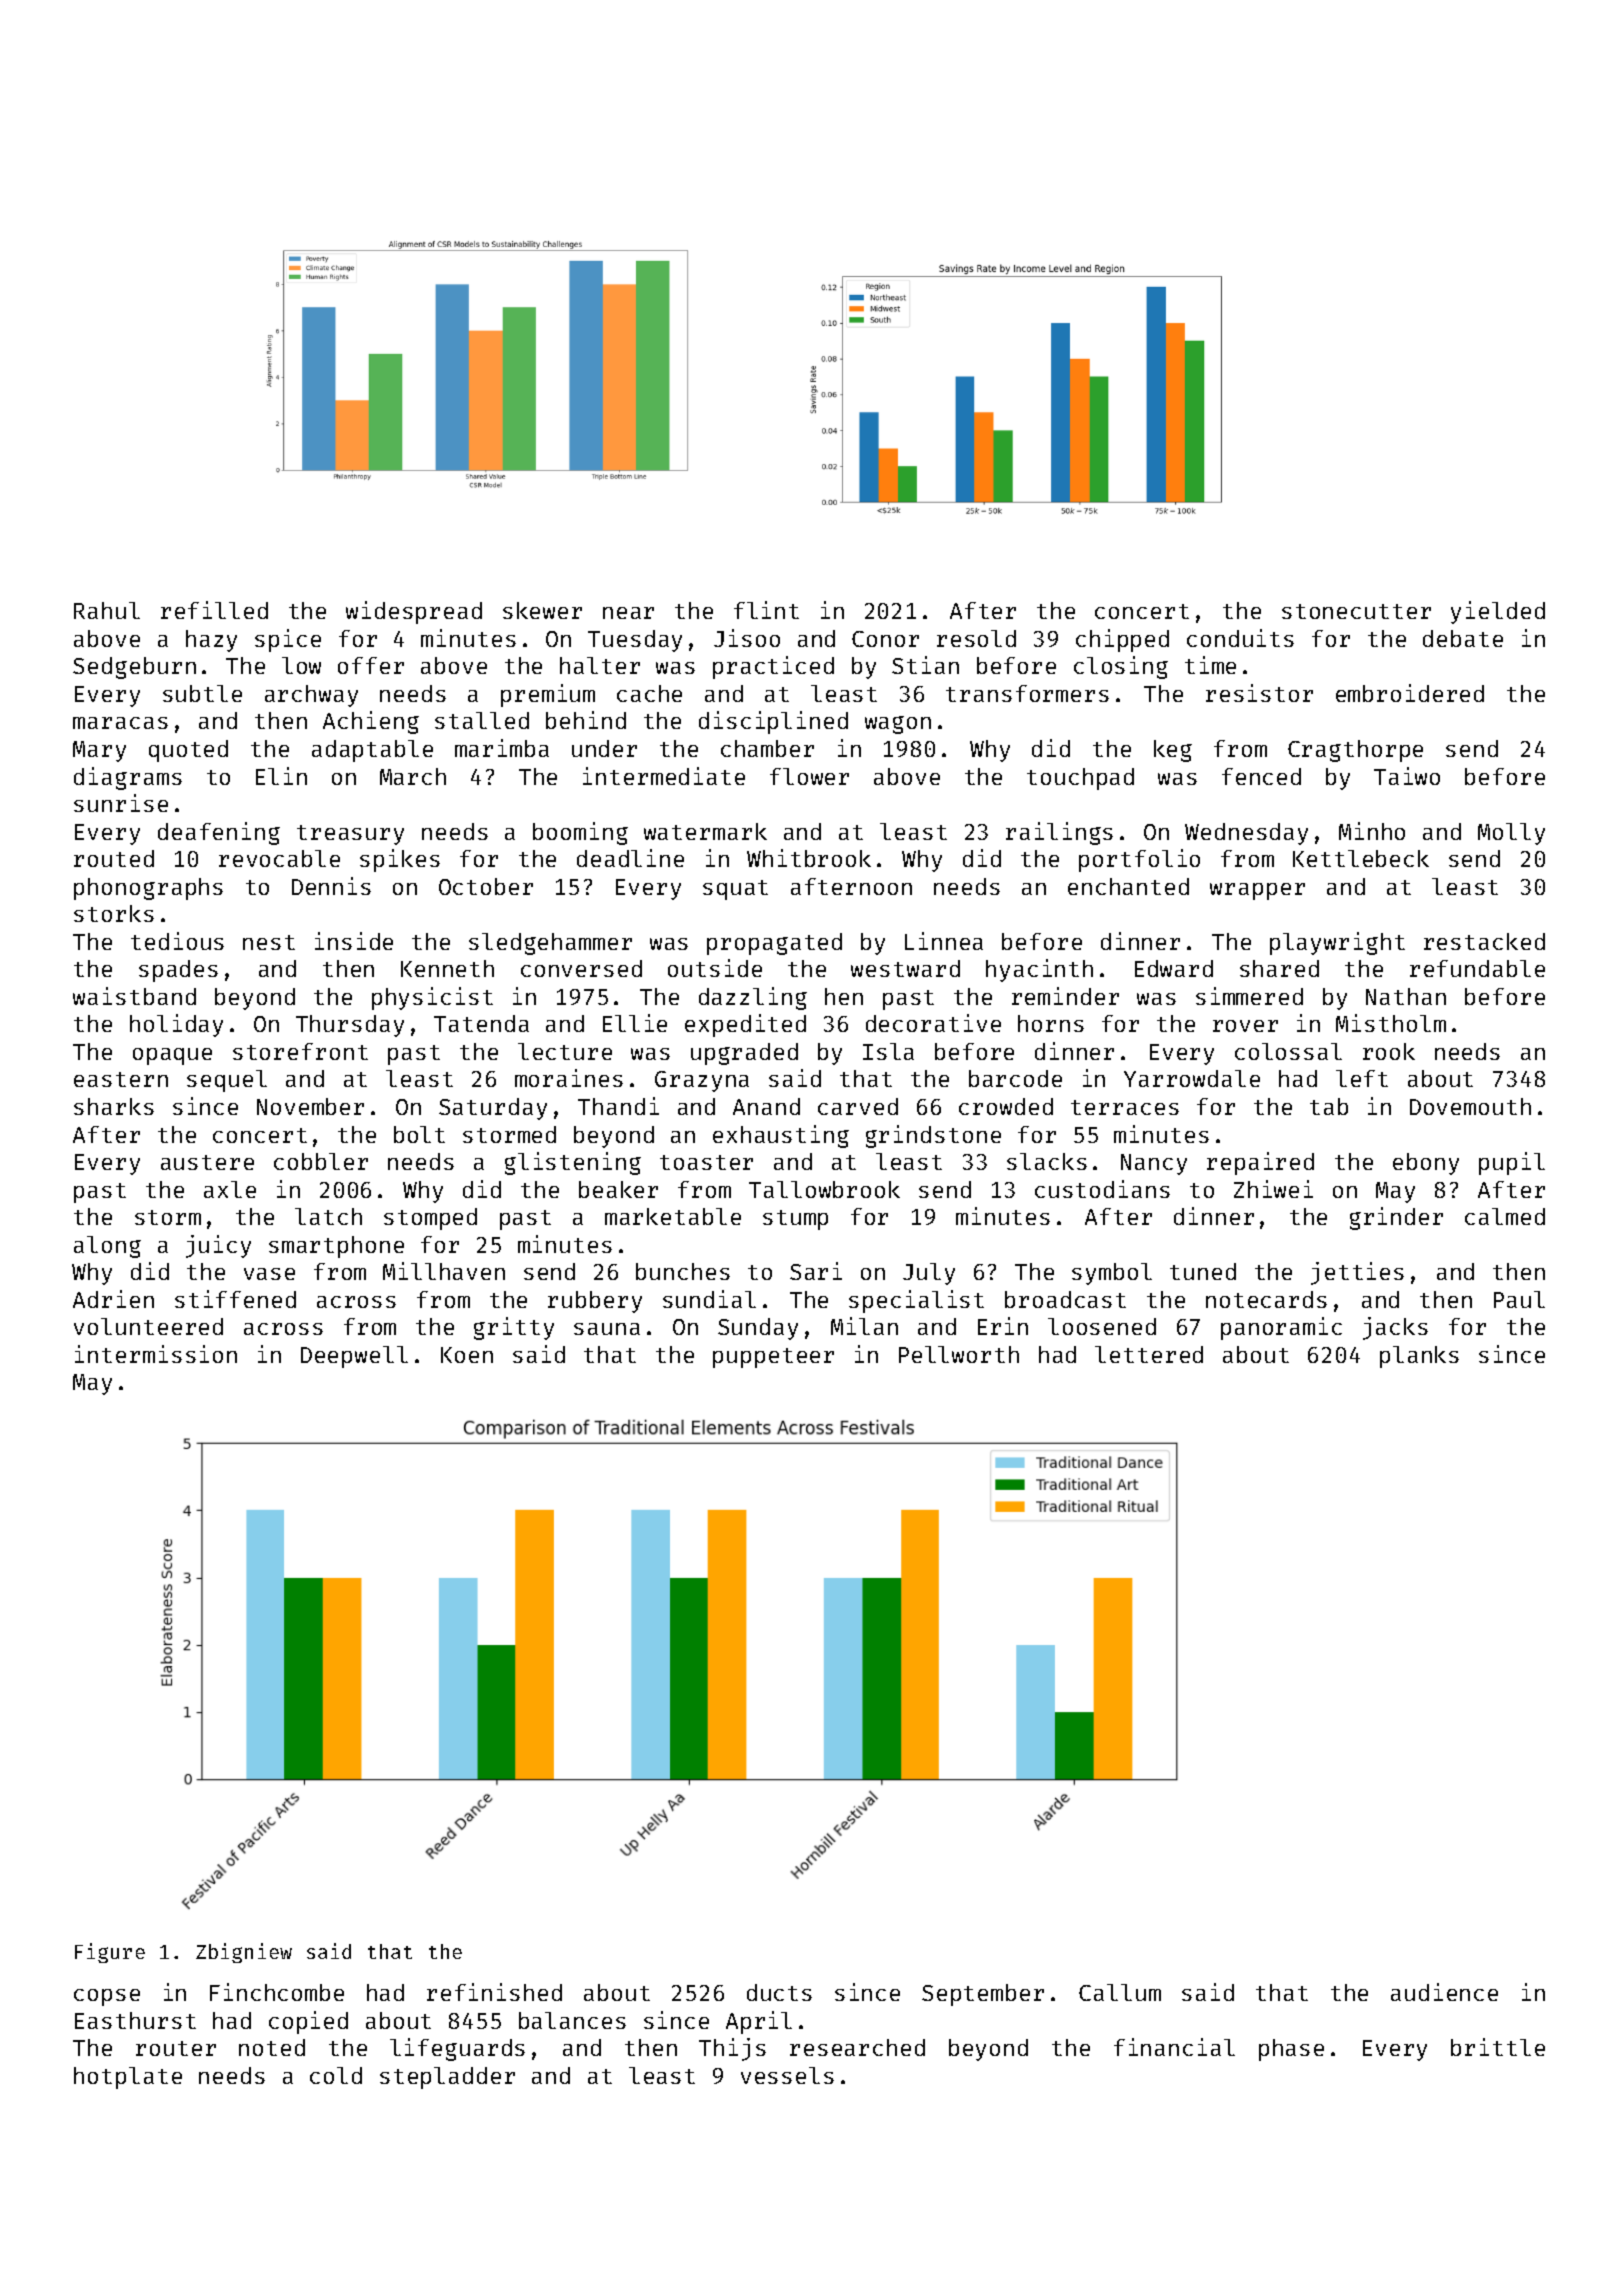 Image resolution: width=1620 pixels, height=2292 pixels. Describe the element at coordinates (244, 1953) in the image. I see `Zbigniew` at that location.
